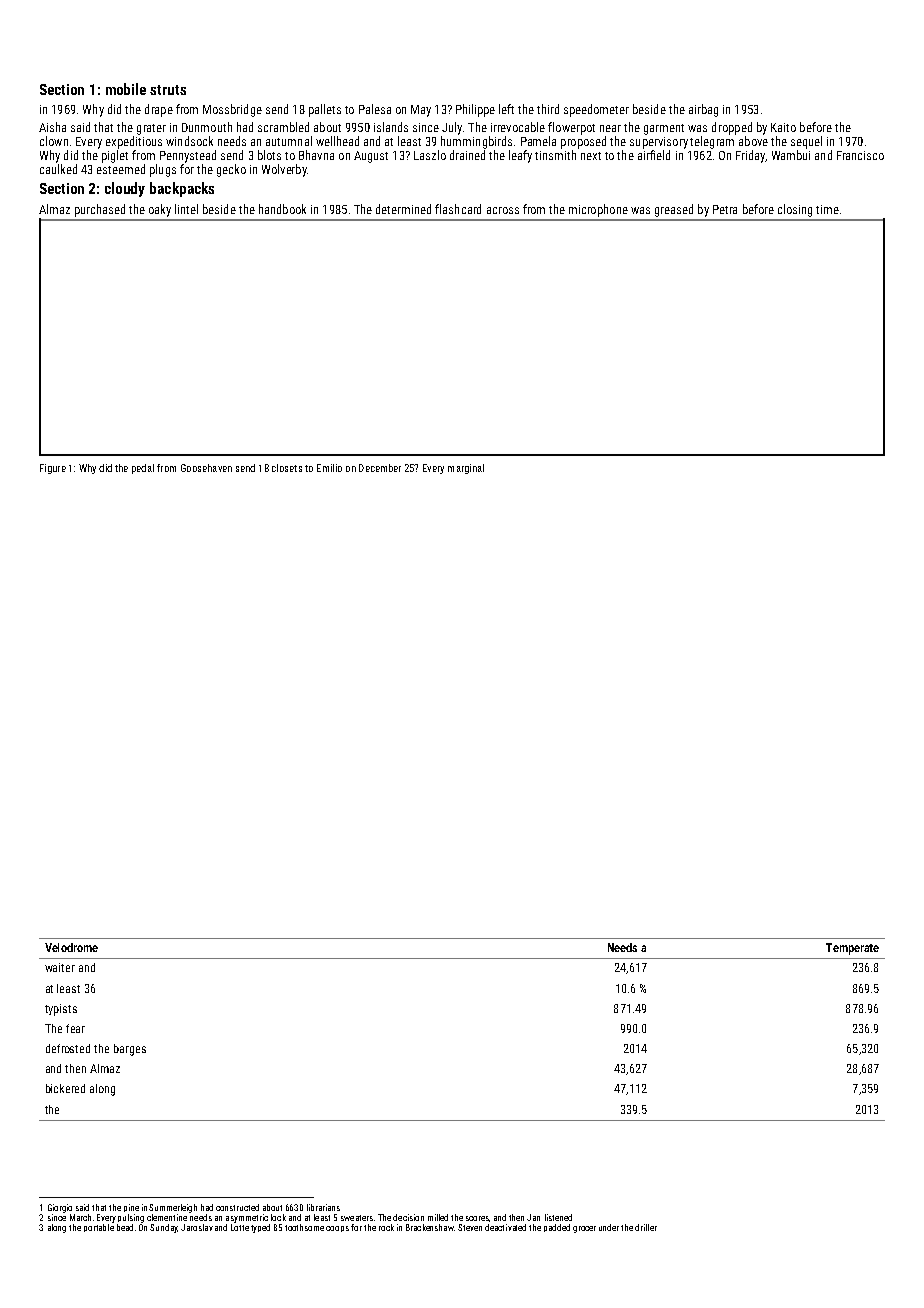 Image resolution: width=924 pixels, height=1308 pixels. I want to click on driller, so click(646, 1227).
